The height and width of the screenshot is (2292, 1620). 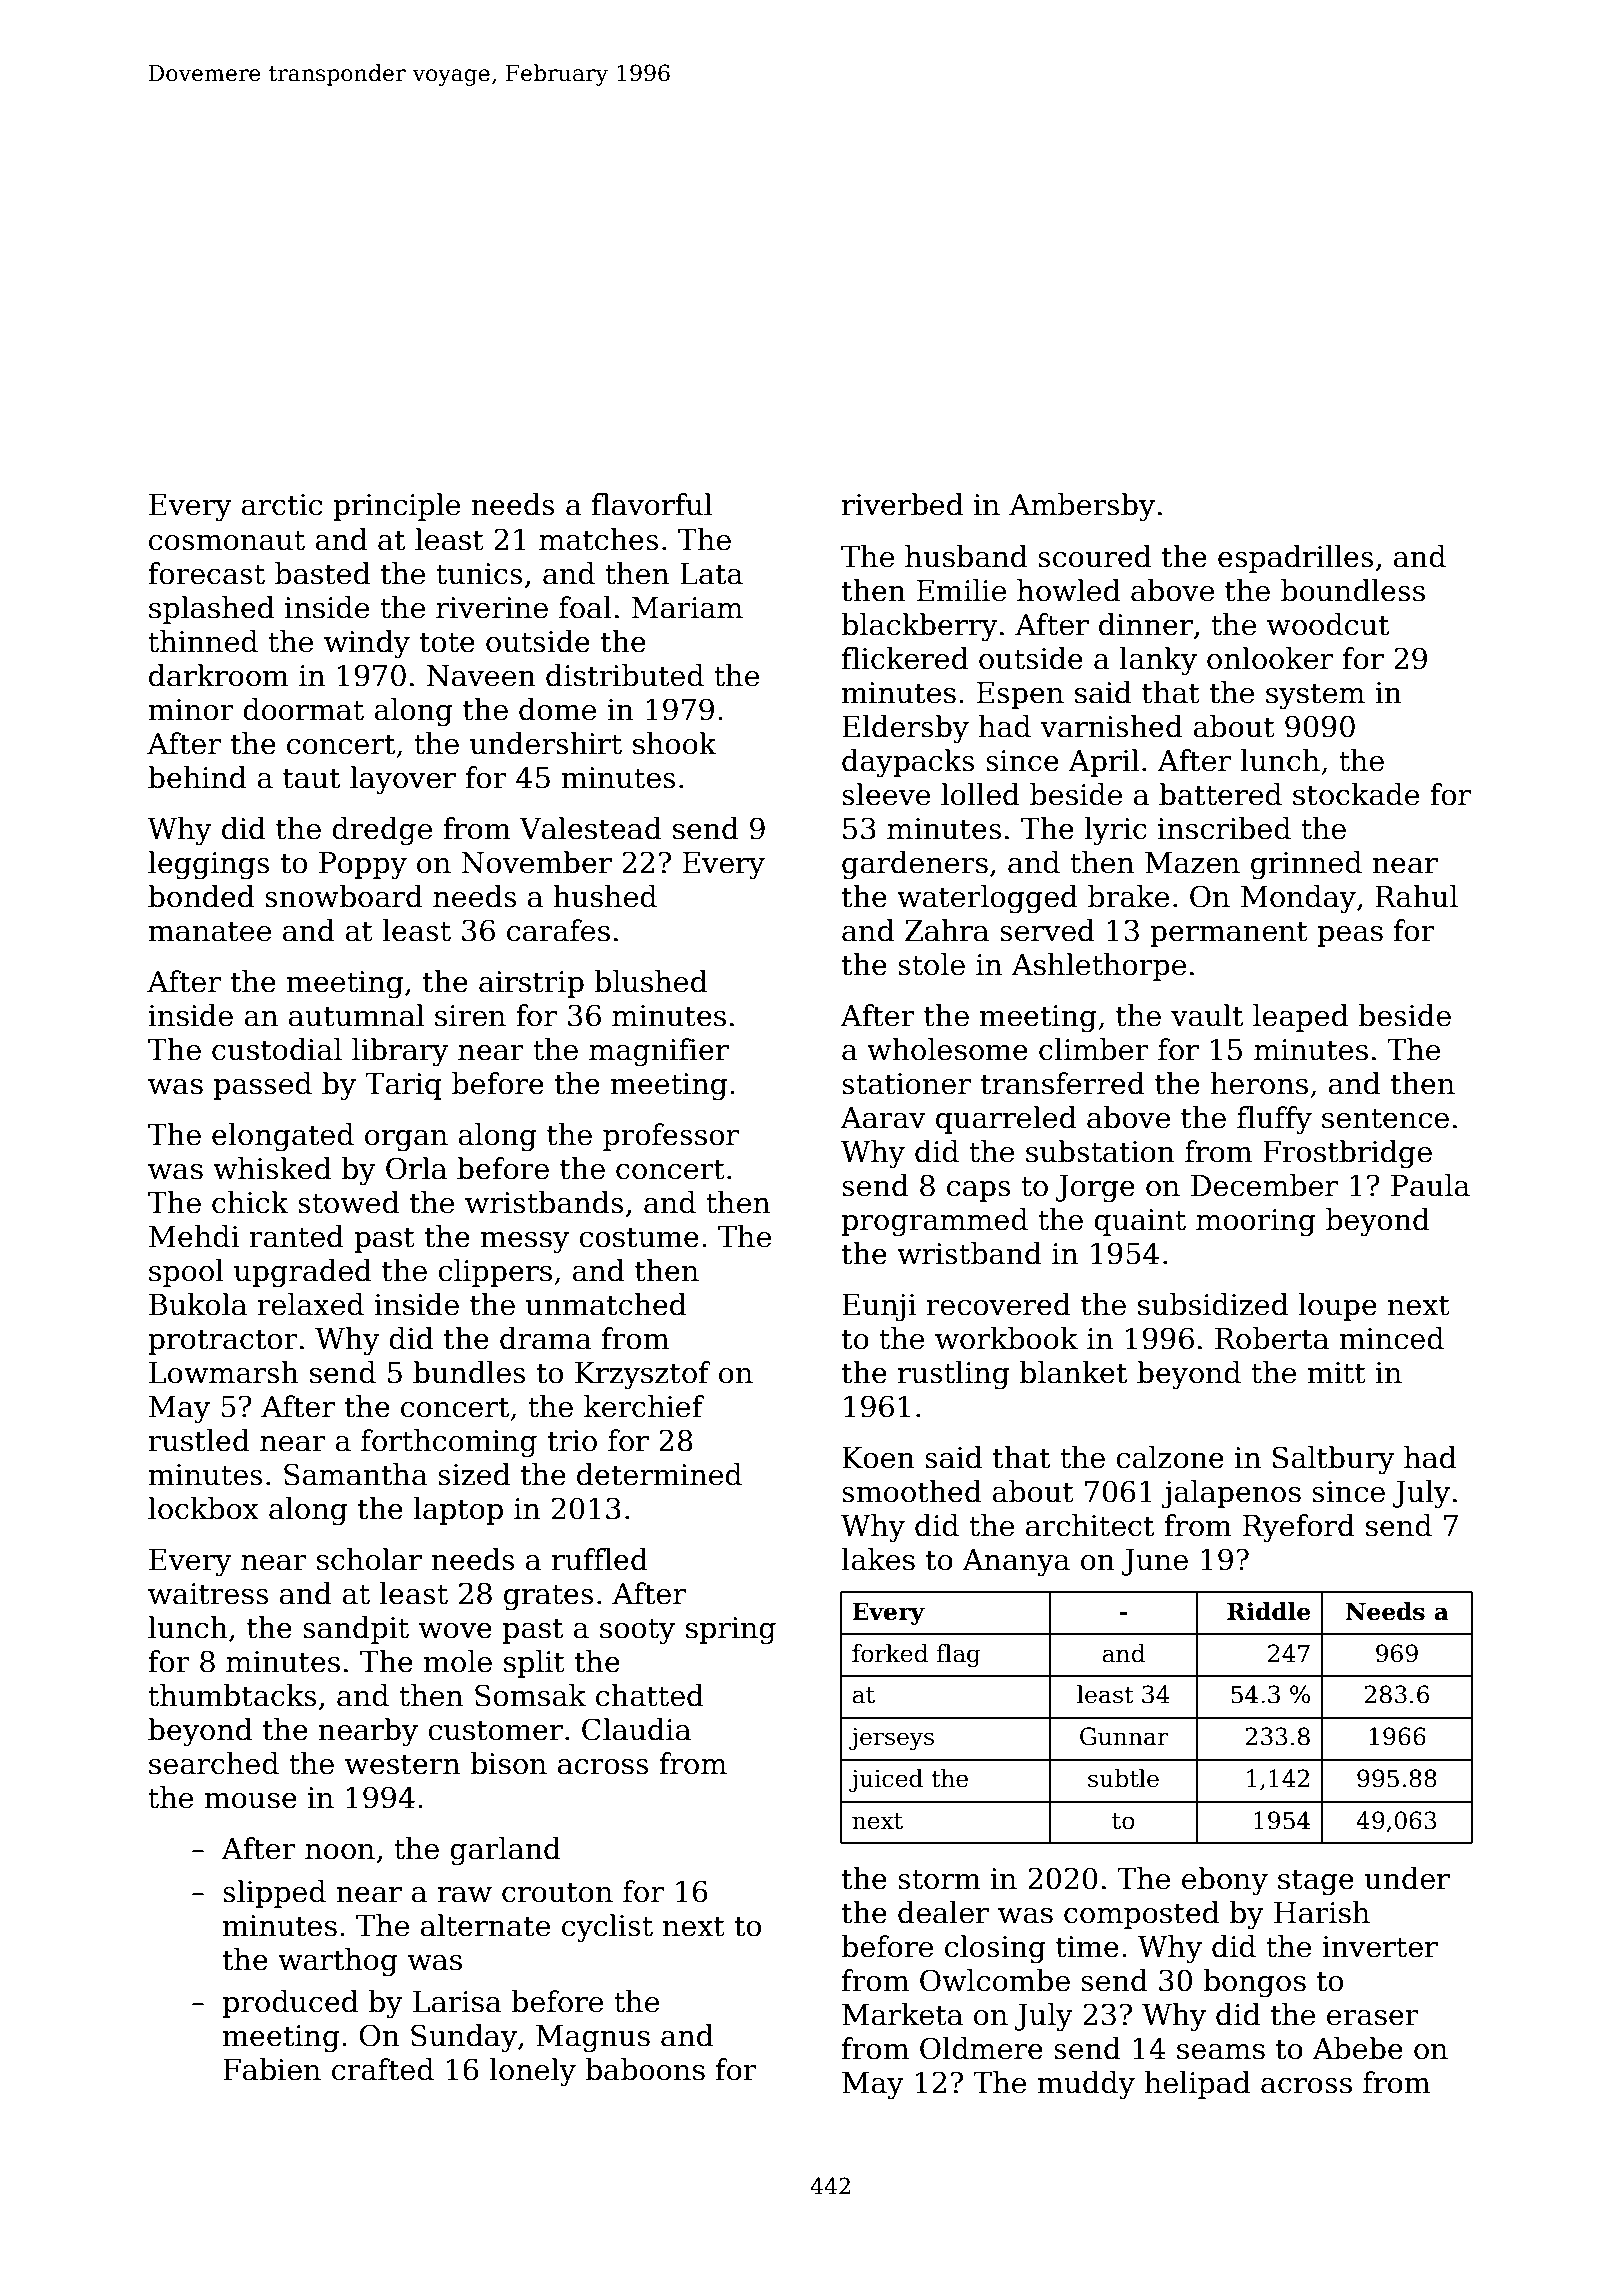 What do you see at coordinates (1336, 1373) in the screenshot?
I see `mitt` at bounding box center [1336, 1373].
